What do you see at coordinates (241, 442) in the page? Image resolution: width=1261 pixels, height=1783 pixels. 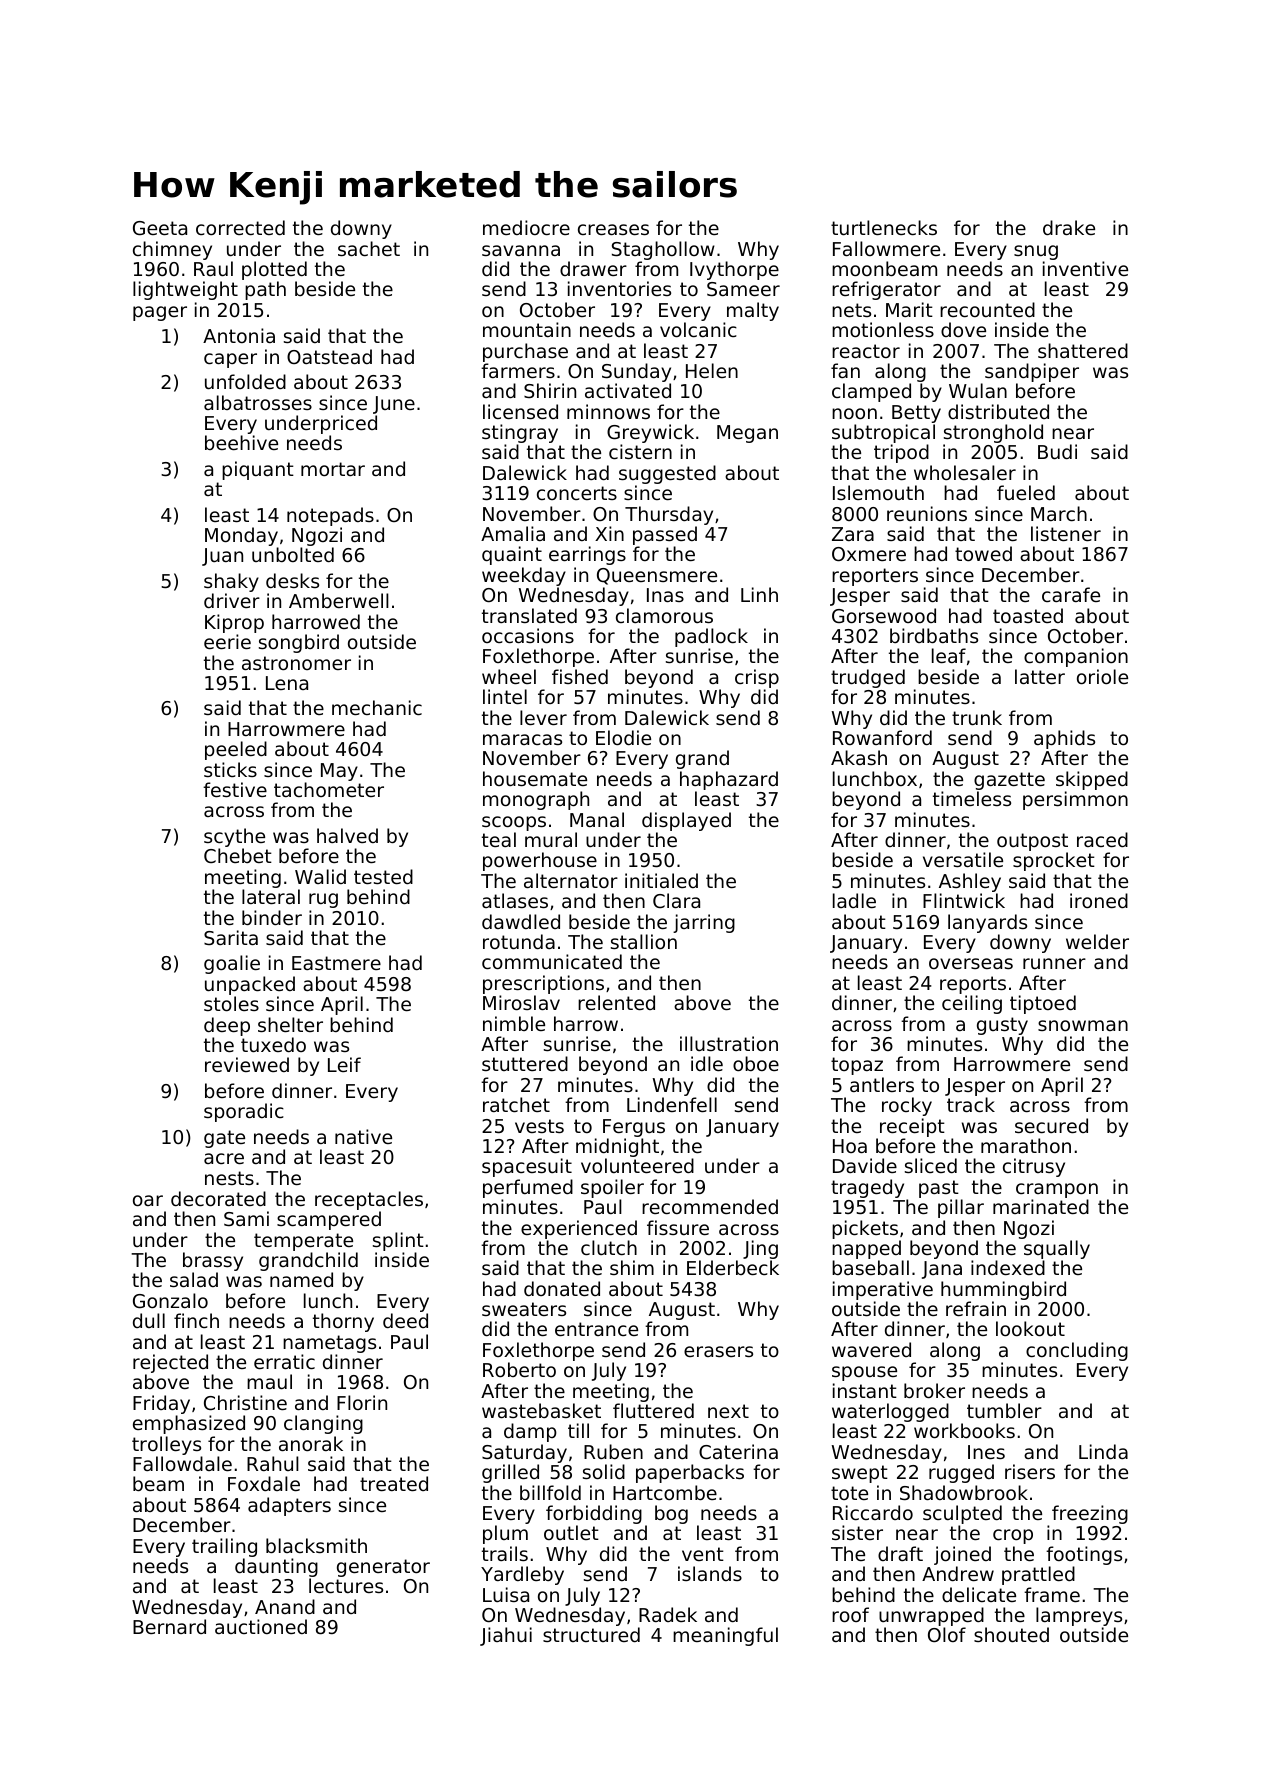 I see `beehive` at bounding box center [241, 442].
